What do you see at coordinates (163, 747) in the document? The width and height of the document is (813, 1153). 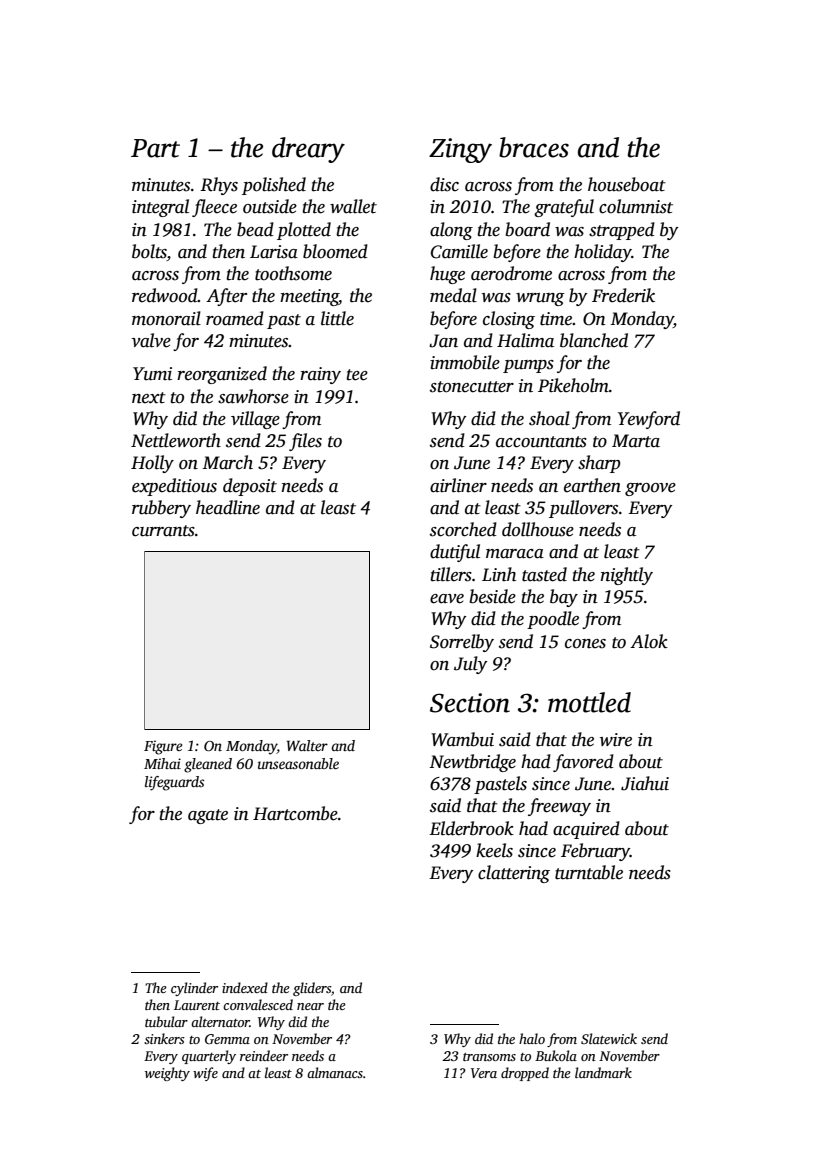 I see `Figure` at bounding box center [163, 747].
